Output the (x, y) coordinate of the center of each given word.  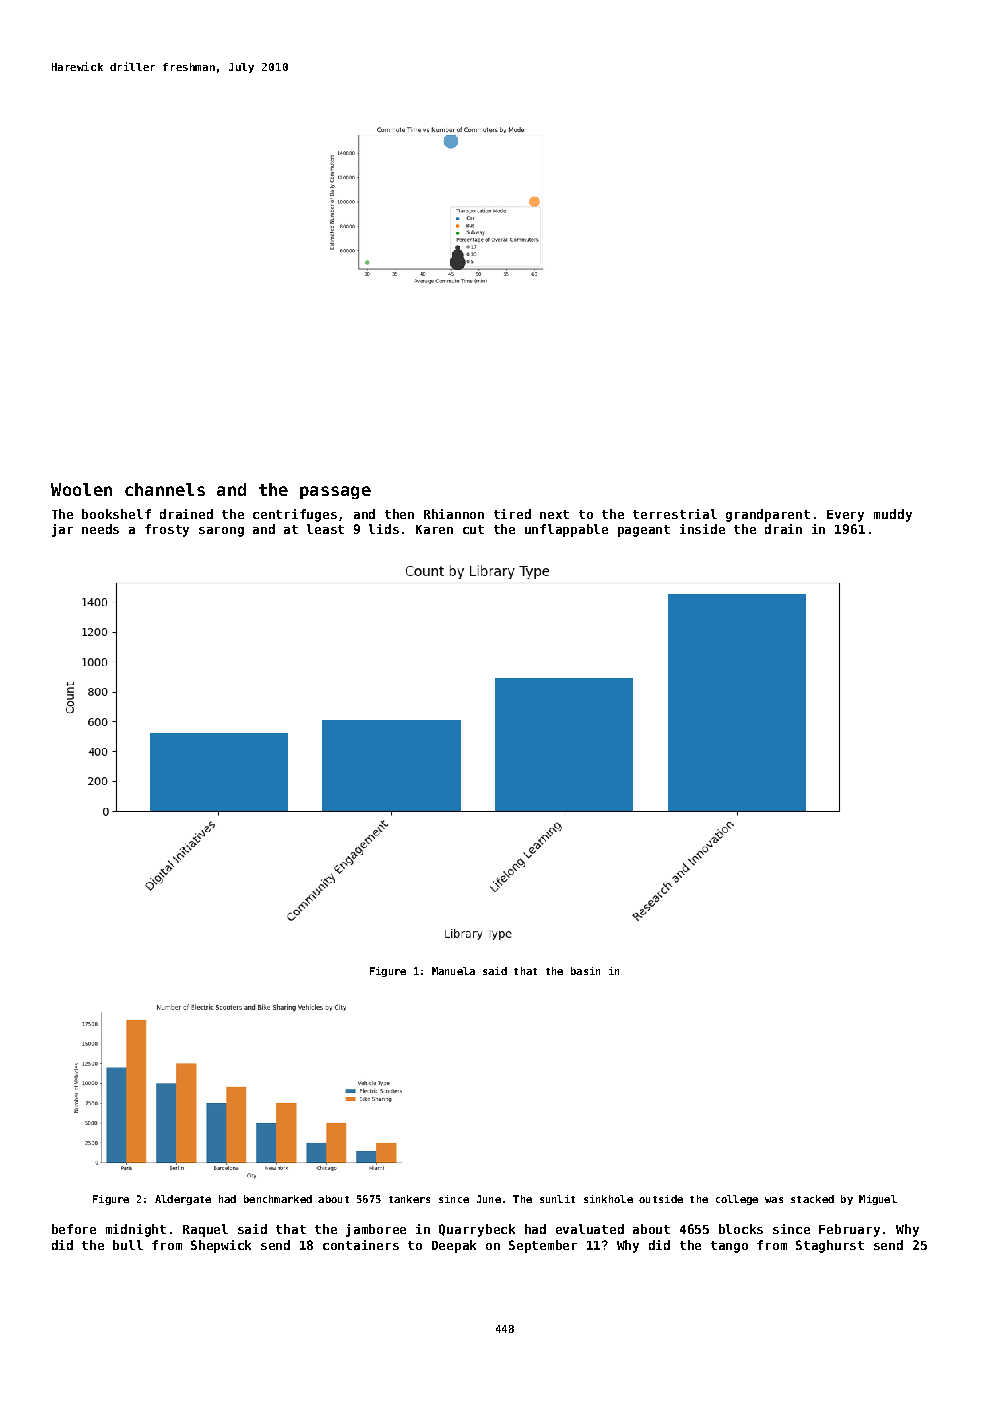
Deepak (454, 1246)
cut (473, 529)
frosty (167, 530)
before (74, 1229)
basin (585, 971)
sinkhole (608, 1199)
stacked (812, 1199)
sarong (221, 532)
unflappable (566, 530)
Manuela (453, 971)
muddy (893, 515)
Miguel (878, 1200)
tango (729, 1247)
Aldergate (183, 1200)
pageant (644, 531)
